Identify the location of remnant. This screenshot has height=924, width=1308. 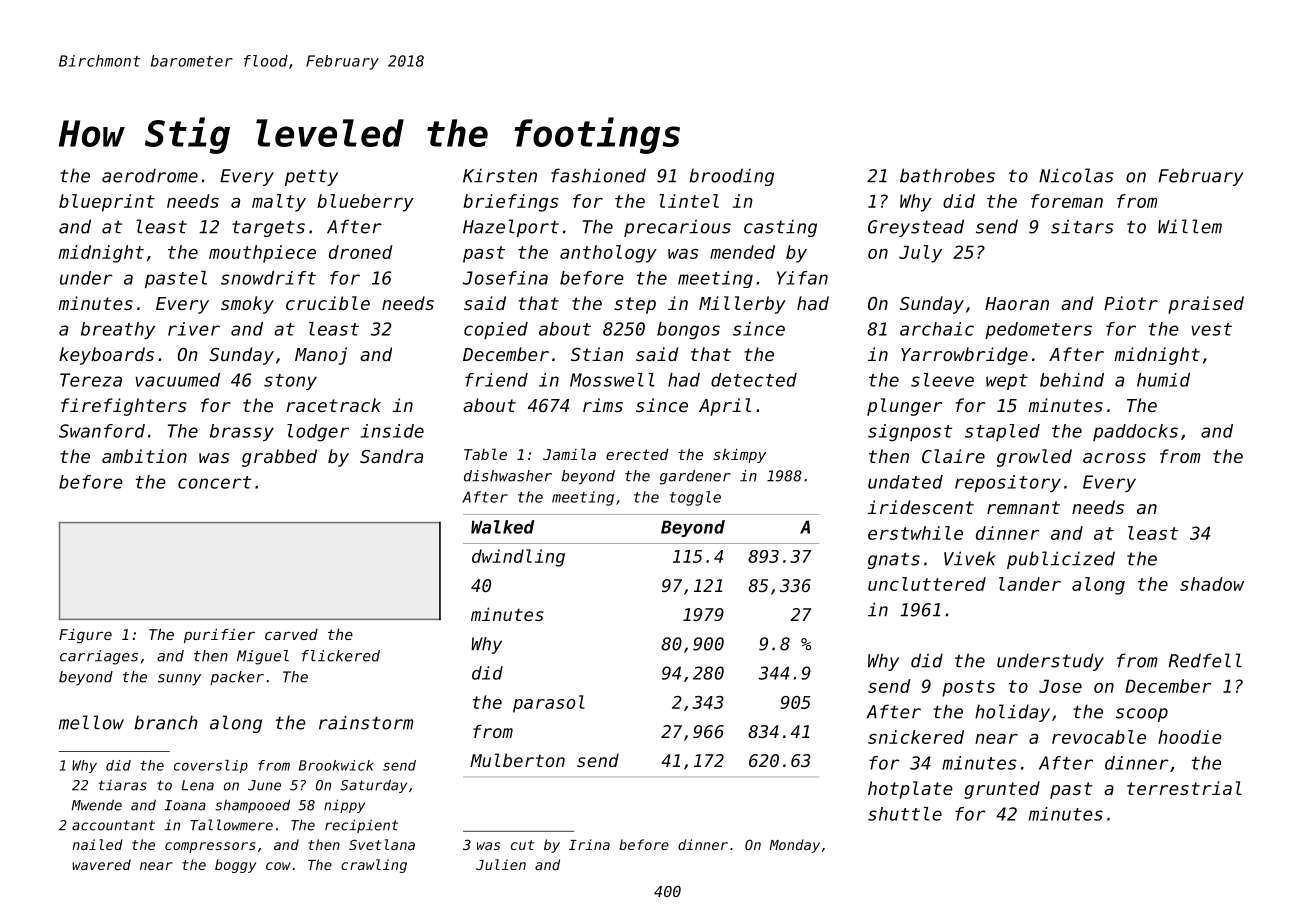
(1023, 507).
